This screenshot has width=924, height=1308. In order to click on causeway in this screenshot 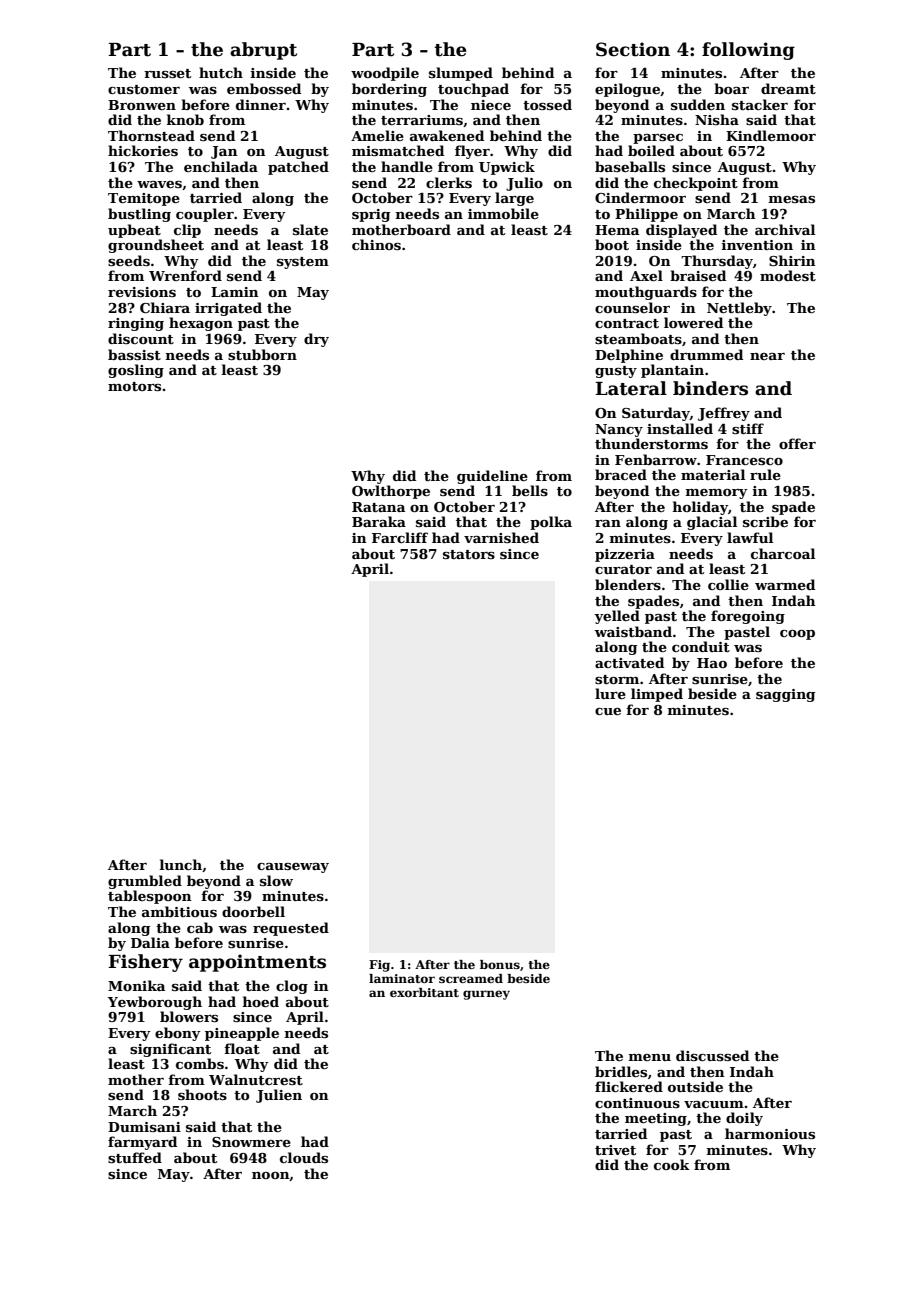, I will do `click(293, 868)`.
